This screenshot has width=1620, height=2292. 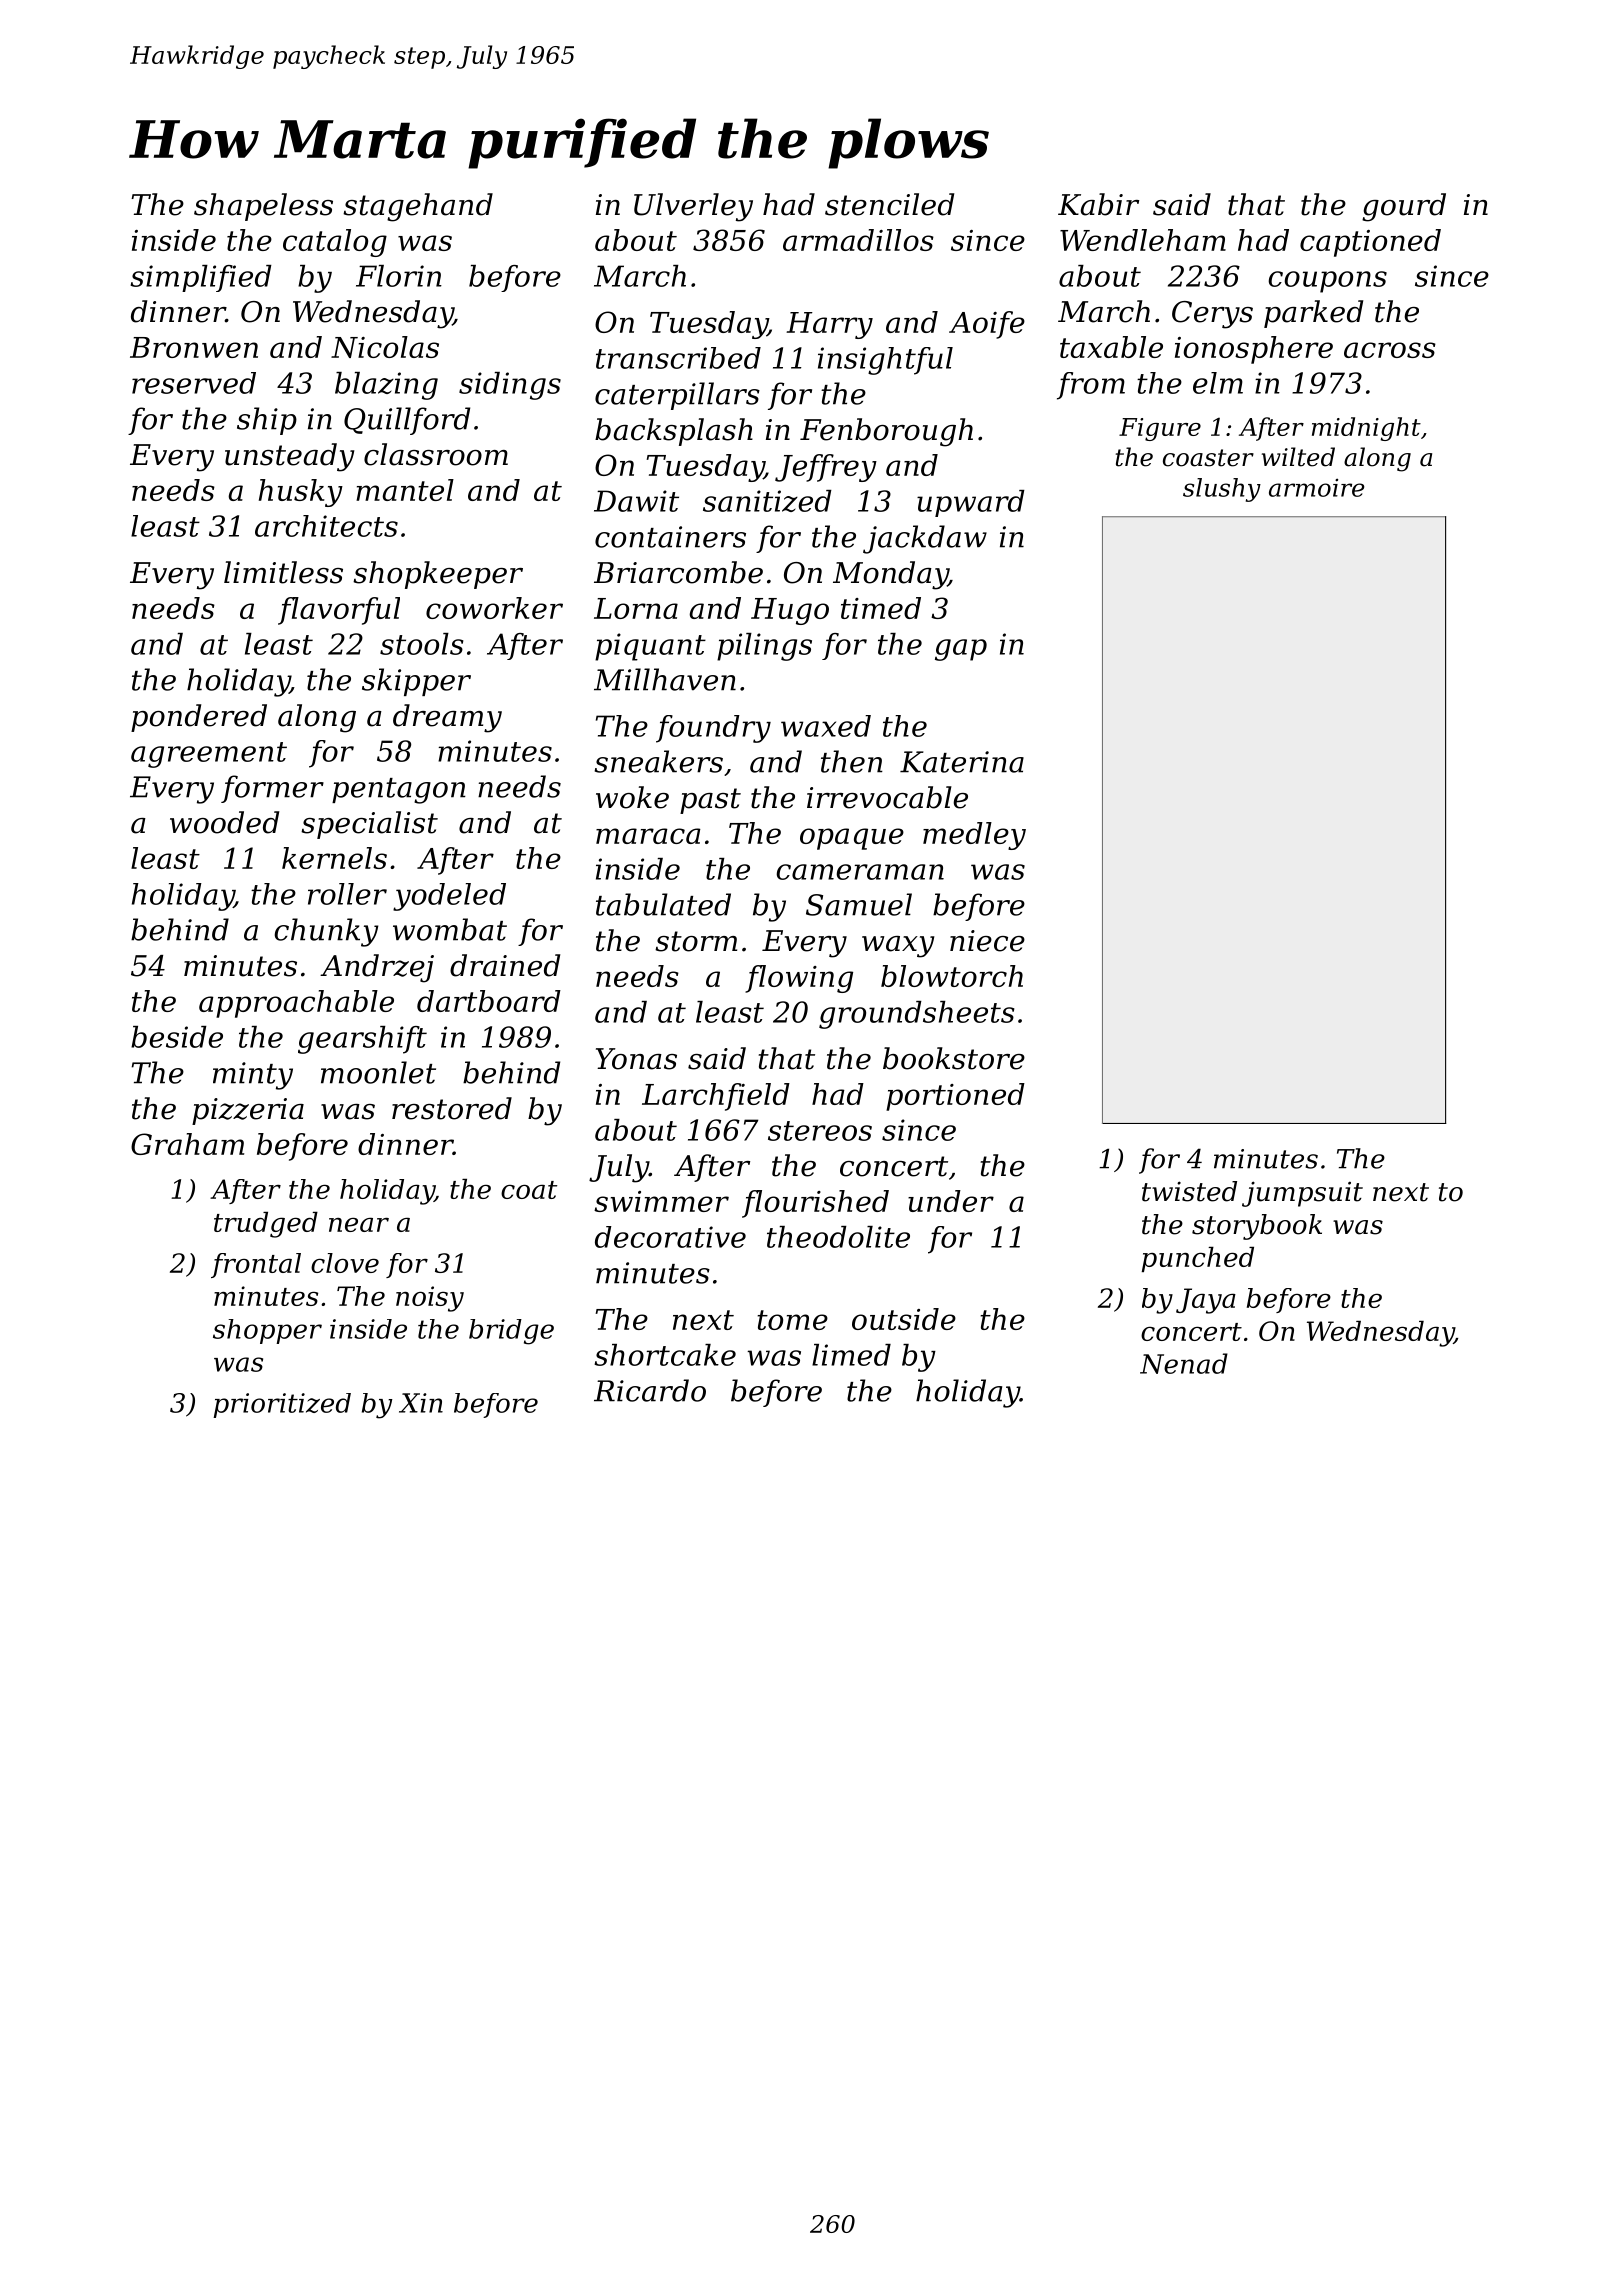 I want to click on flowing, so click(x=799, y=979).
